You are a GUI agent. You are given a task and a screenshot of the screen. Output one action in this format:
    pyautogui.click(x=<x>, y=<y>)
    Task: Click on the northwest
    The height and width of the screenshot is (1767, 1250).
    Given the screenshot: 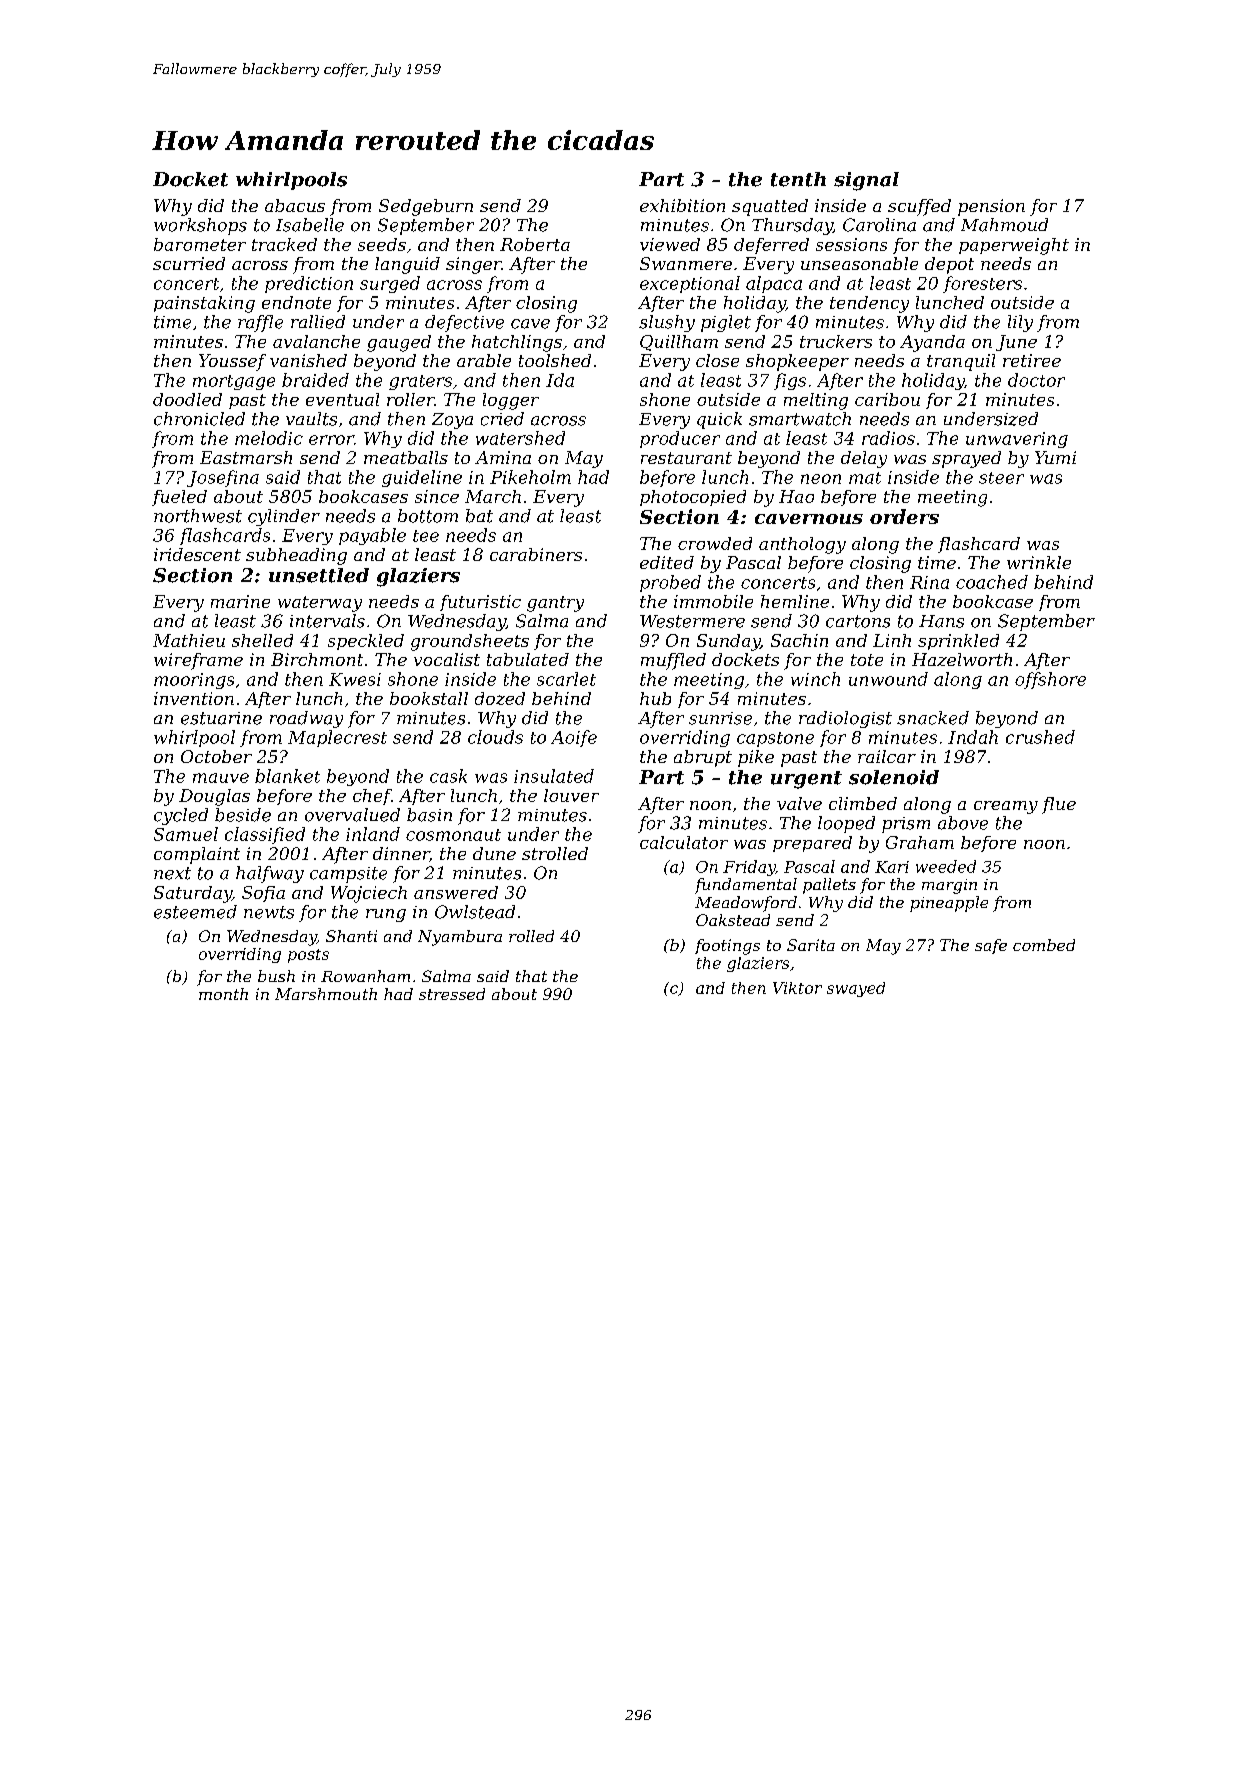 What is the action you would take?
    pyautogui.click(x=198, y=516)
